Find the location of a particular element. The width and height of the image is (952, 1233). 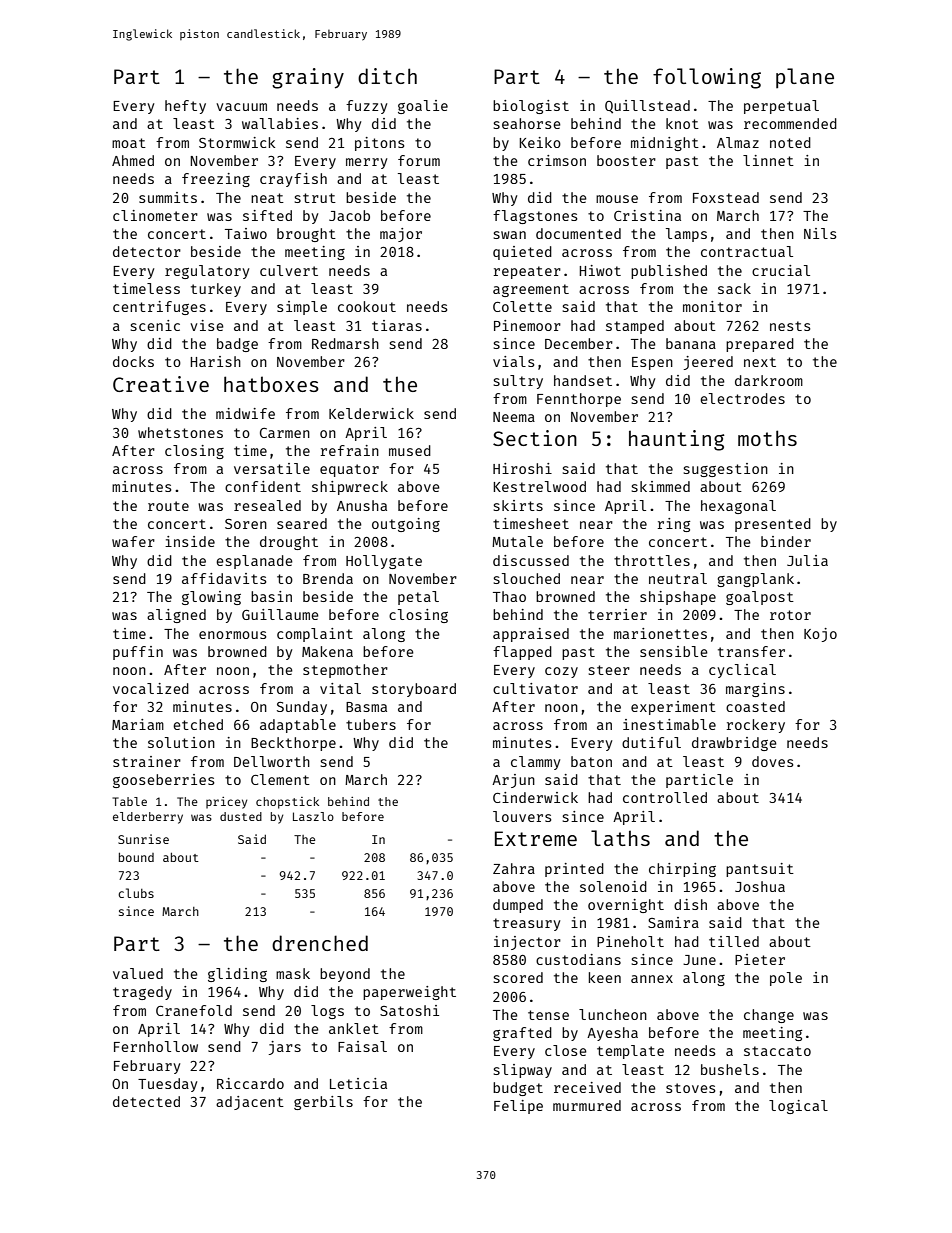

adjacent is located at coordinates (250, 1103).
